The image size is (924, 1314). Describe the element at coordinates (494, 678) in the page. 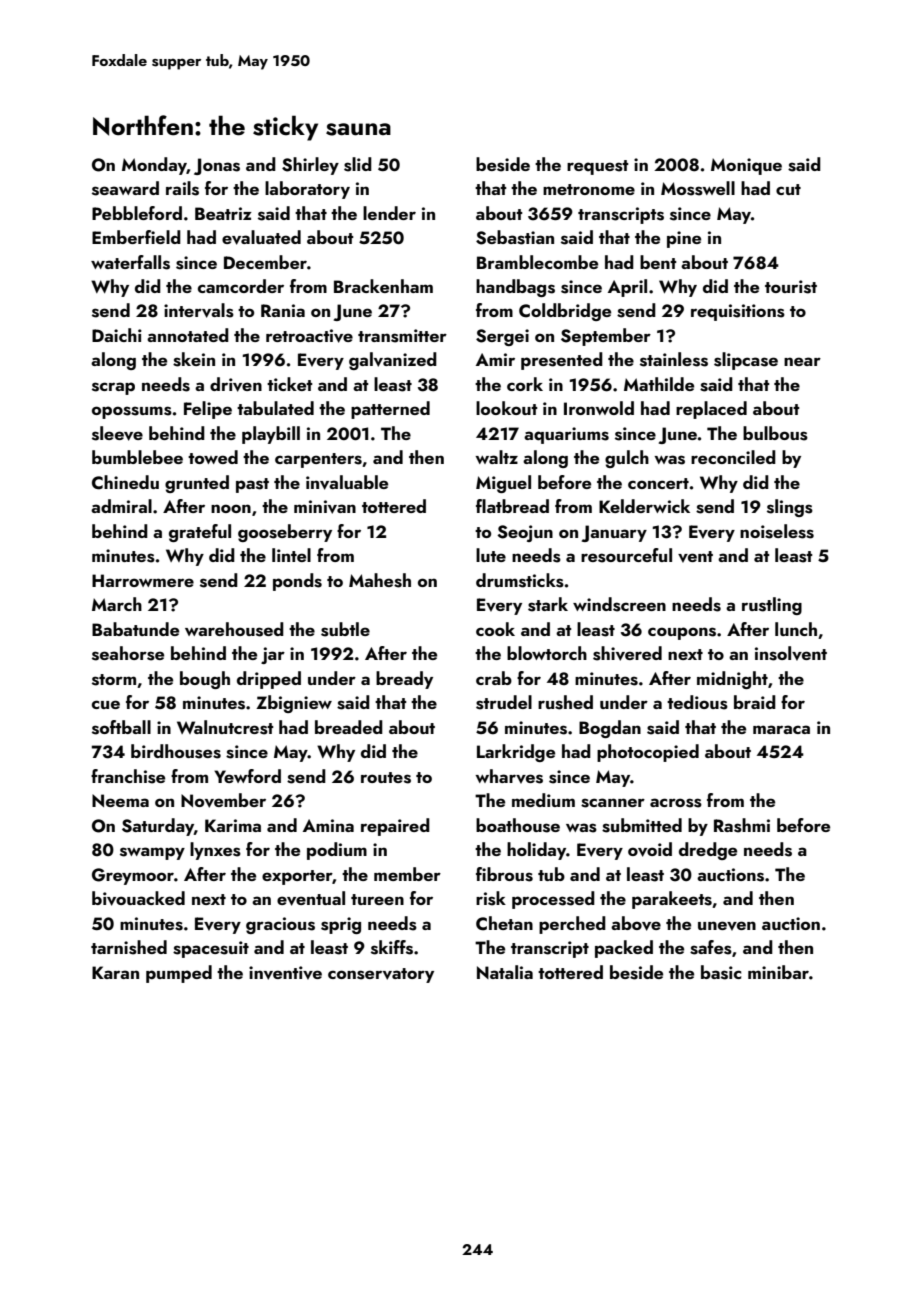

I see `crab` at that location.
